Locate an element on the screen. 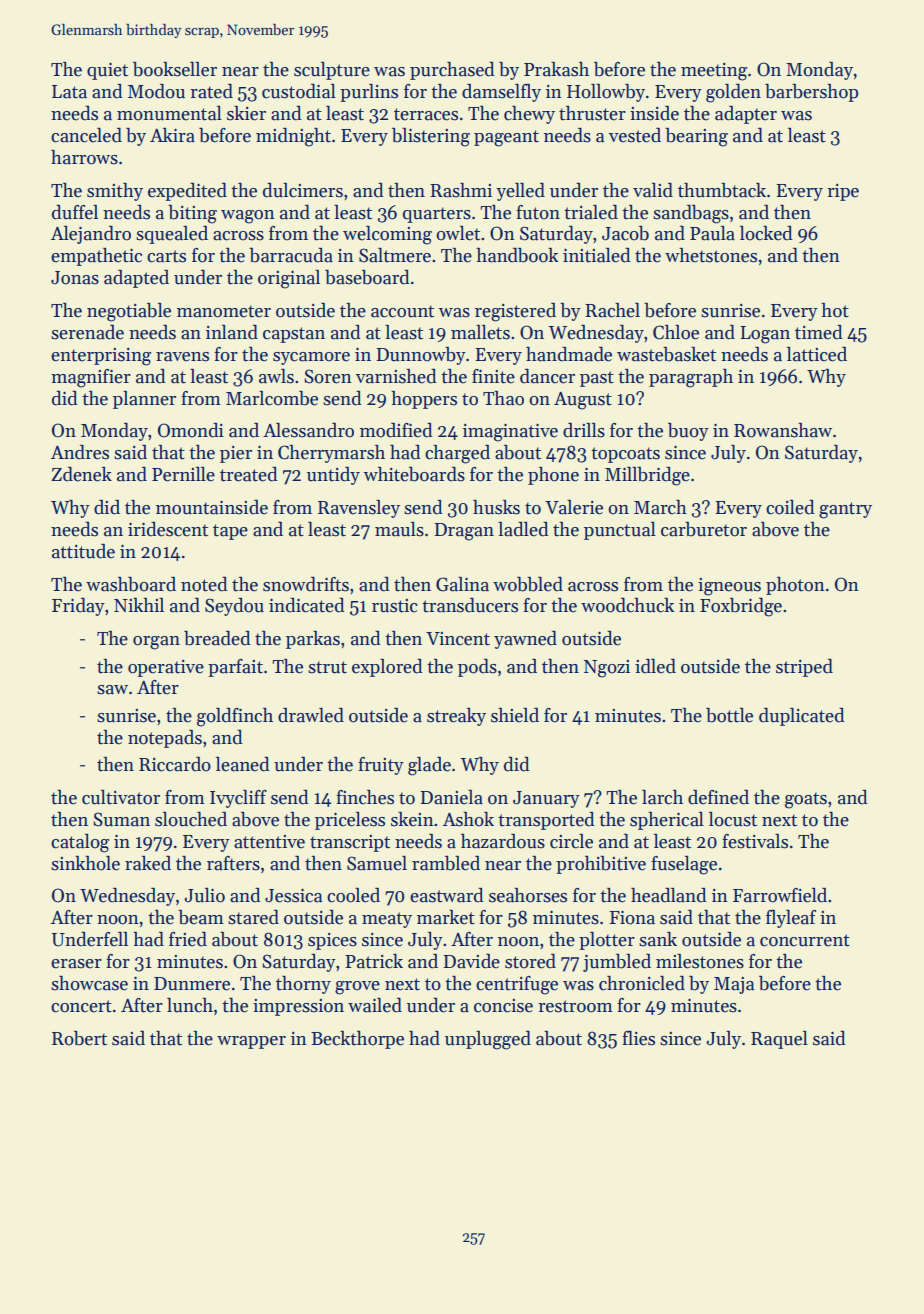  Prakash is located at coordinates (556, 69).
